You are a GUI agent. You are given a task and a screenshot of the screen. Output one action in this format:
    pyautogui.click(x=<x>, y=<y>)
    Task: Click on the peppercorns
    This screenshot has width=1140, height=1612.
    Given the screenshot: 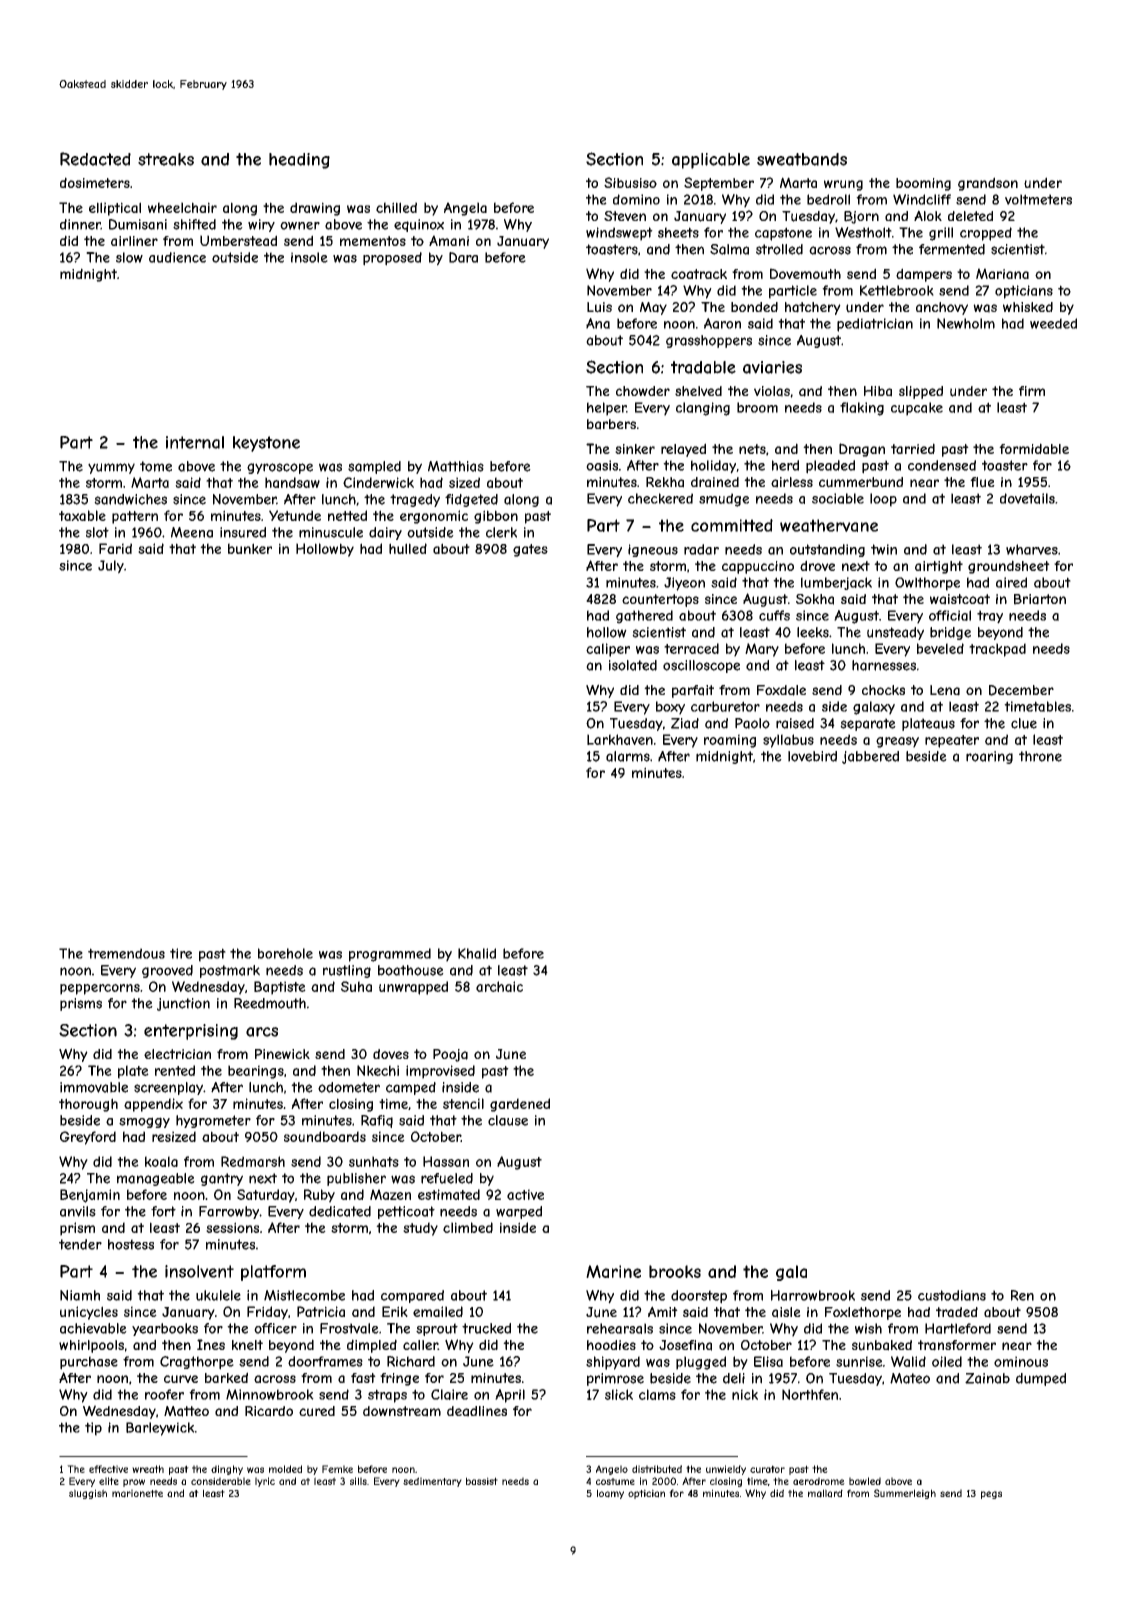 What is the action you would take?
    pyautogui.click(x=100, y=989)
